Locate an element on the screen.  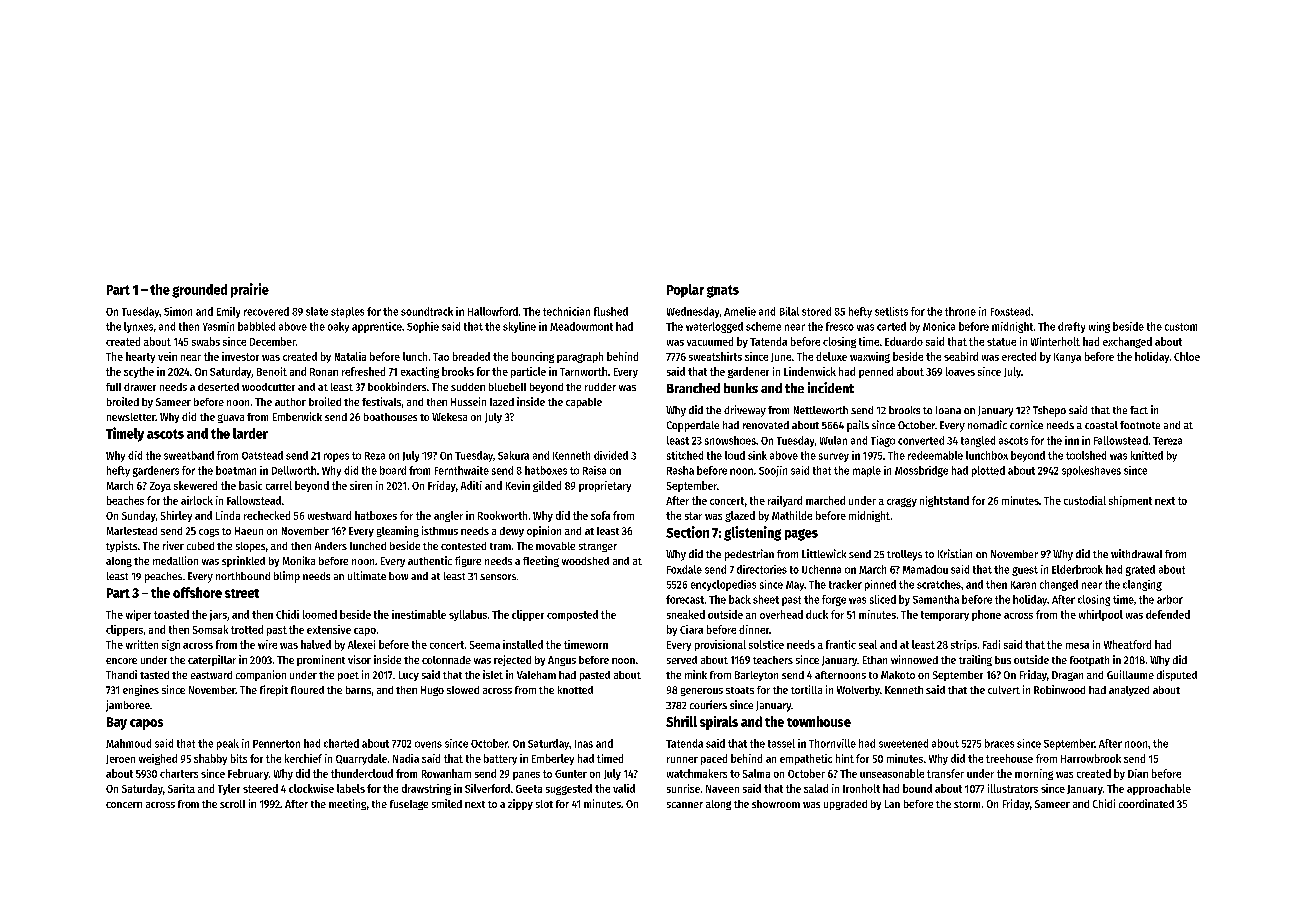
Shirley is located at coordinates (176, 516).
